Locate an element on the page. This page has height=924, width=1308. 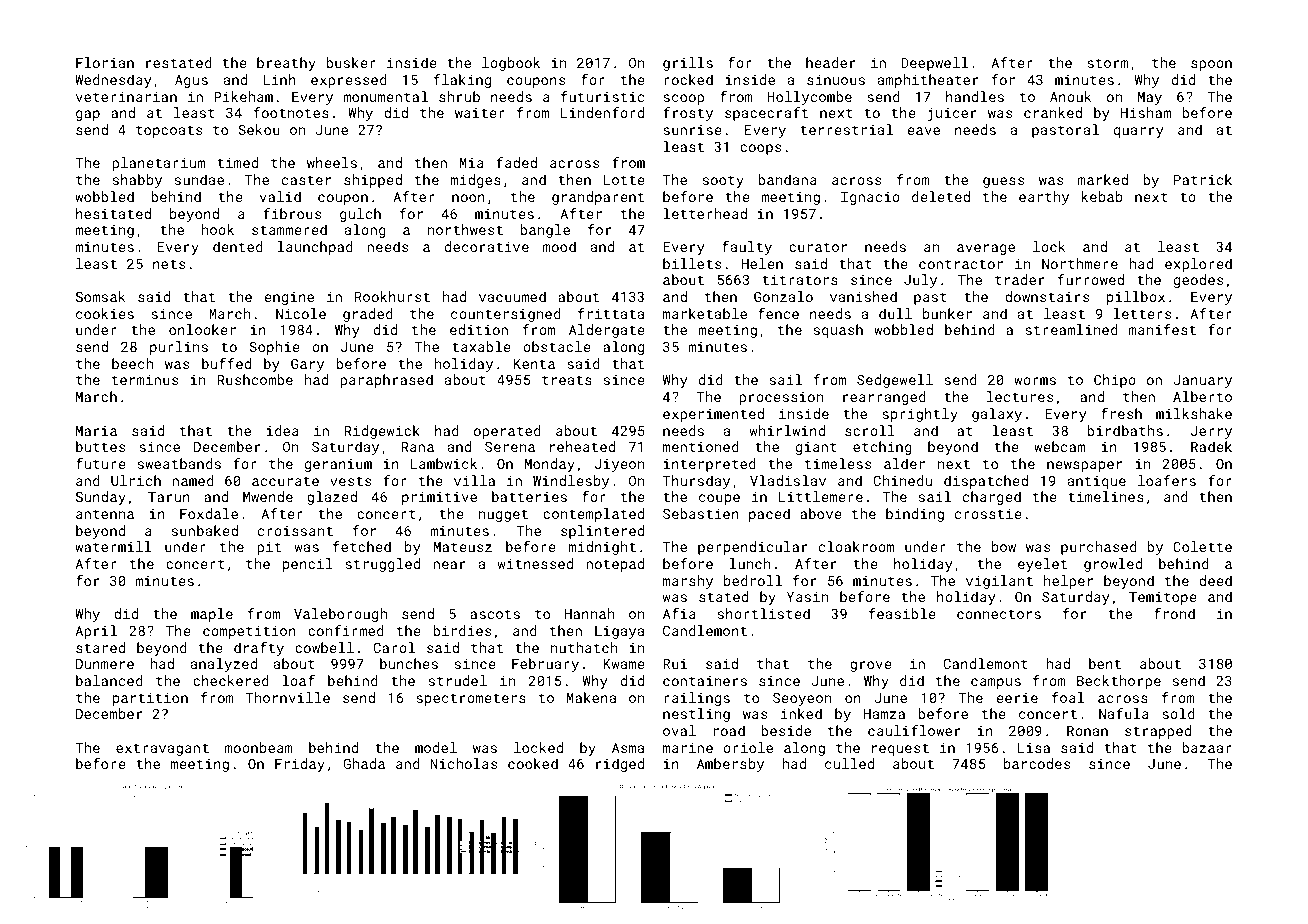
Somsak is located at coordinates (100, 296).
